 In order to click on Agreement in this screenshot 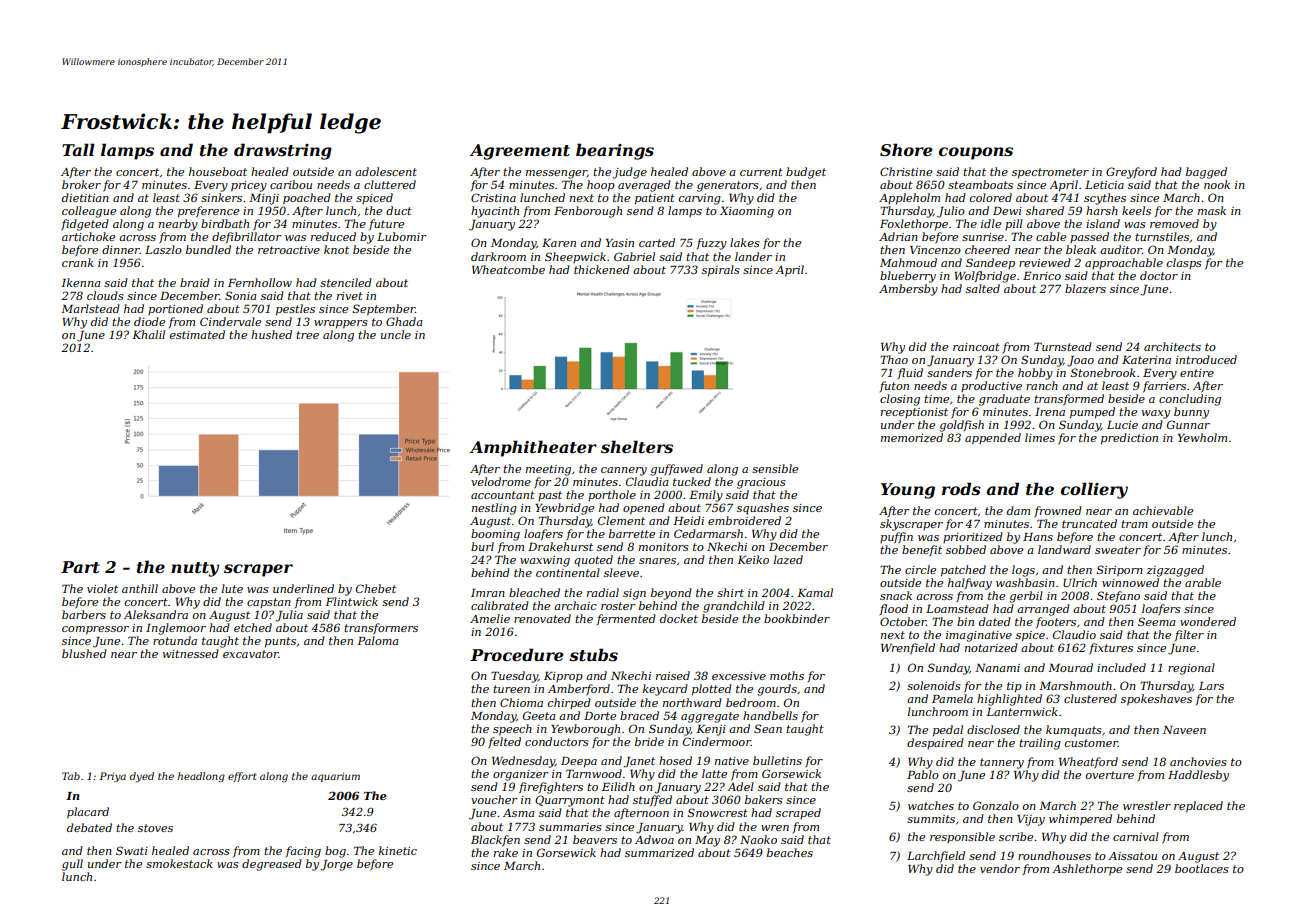, I will do `click(520, 152)`.
